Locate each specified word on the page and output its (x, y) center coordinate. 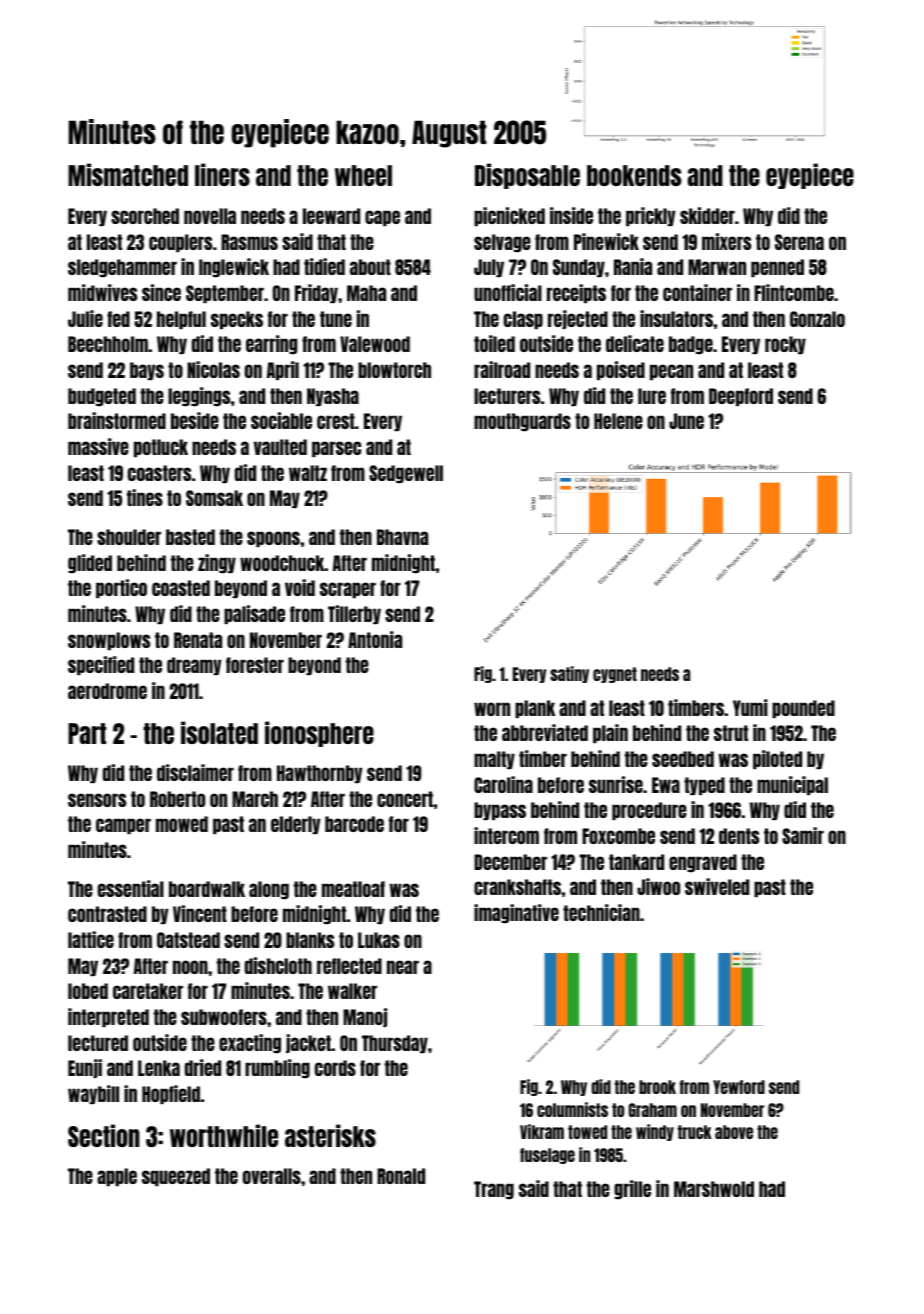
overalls (272, 1176)
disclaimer (195, 772)
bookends (634, 175)
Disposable (527, 176)
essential (131, 888)
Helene (618, 421)
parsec (336, 449)
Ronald (401, 1176)
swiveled (717, 886)
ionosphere (319, 734)
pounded (803, 709)
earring (272, 345)
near (403, 967)
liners (222, 174)
